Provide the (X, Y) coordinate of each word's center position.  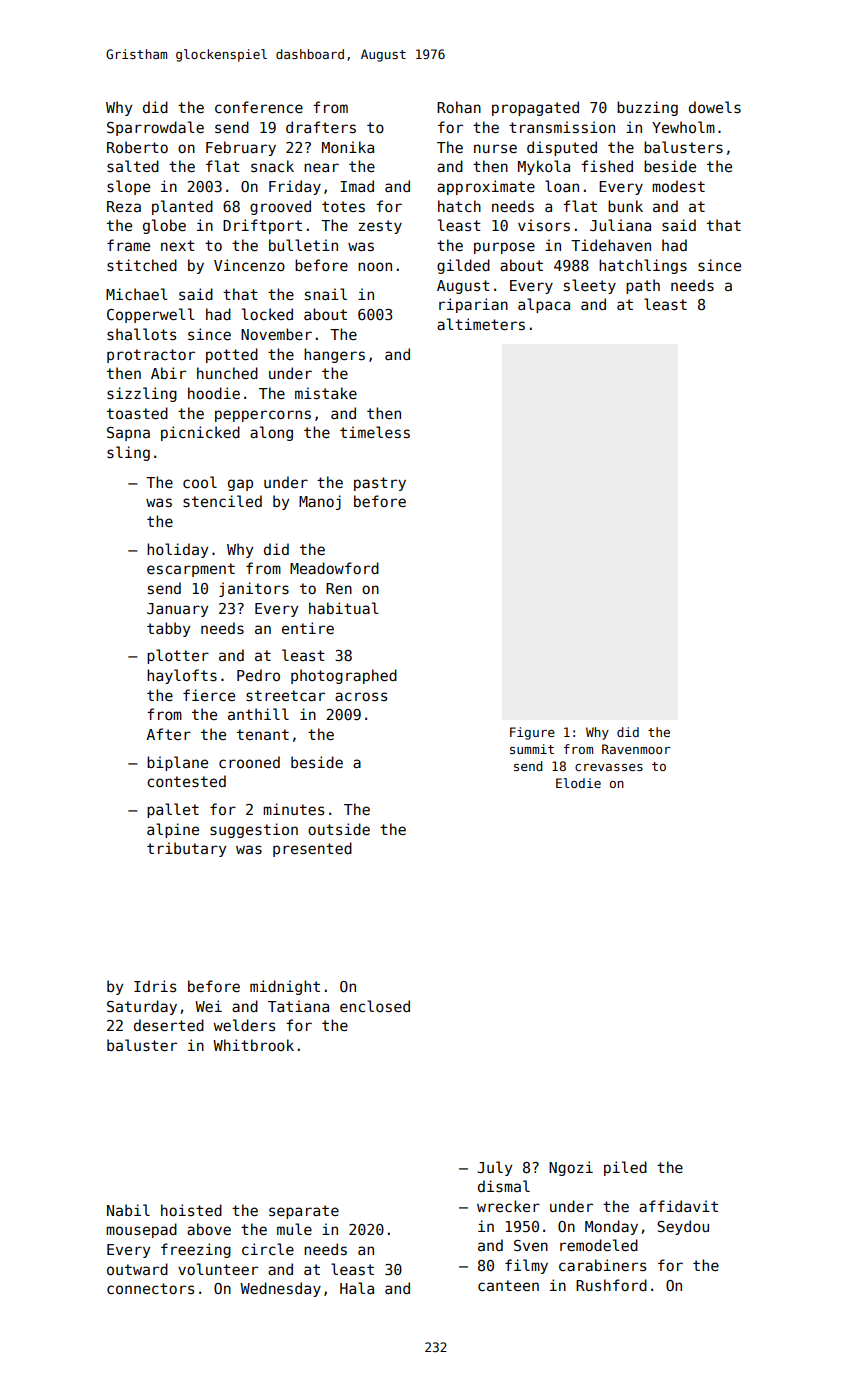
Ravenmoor (636, 749)
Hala (357, 1288)
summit (532, 749)
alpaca (544, 305)
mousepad (141, 1230)
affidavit (678, 1206)
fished (607, 166)
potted (232, 355)
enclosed (375, 1006)
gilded (463, 266)
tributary (186, 849)
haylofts (182, 676)
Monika (348, 147)
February (241, 148)
